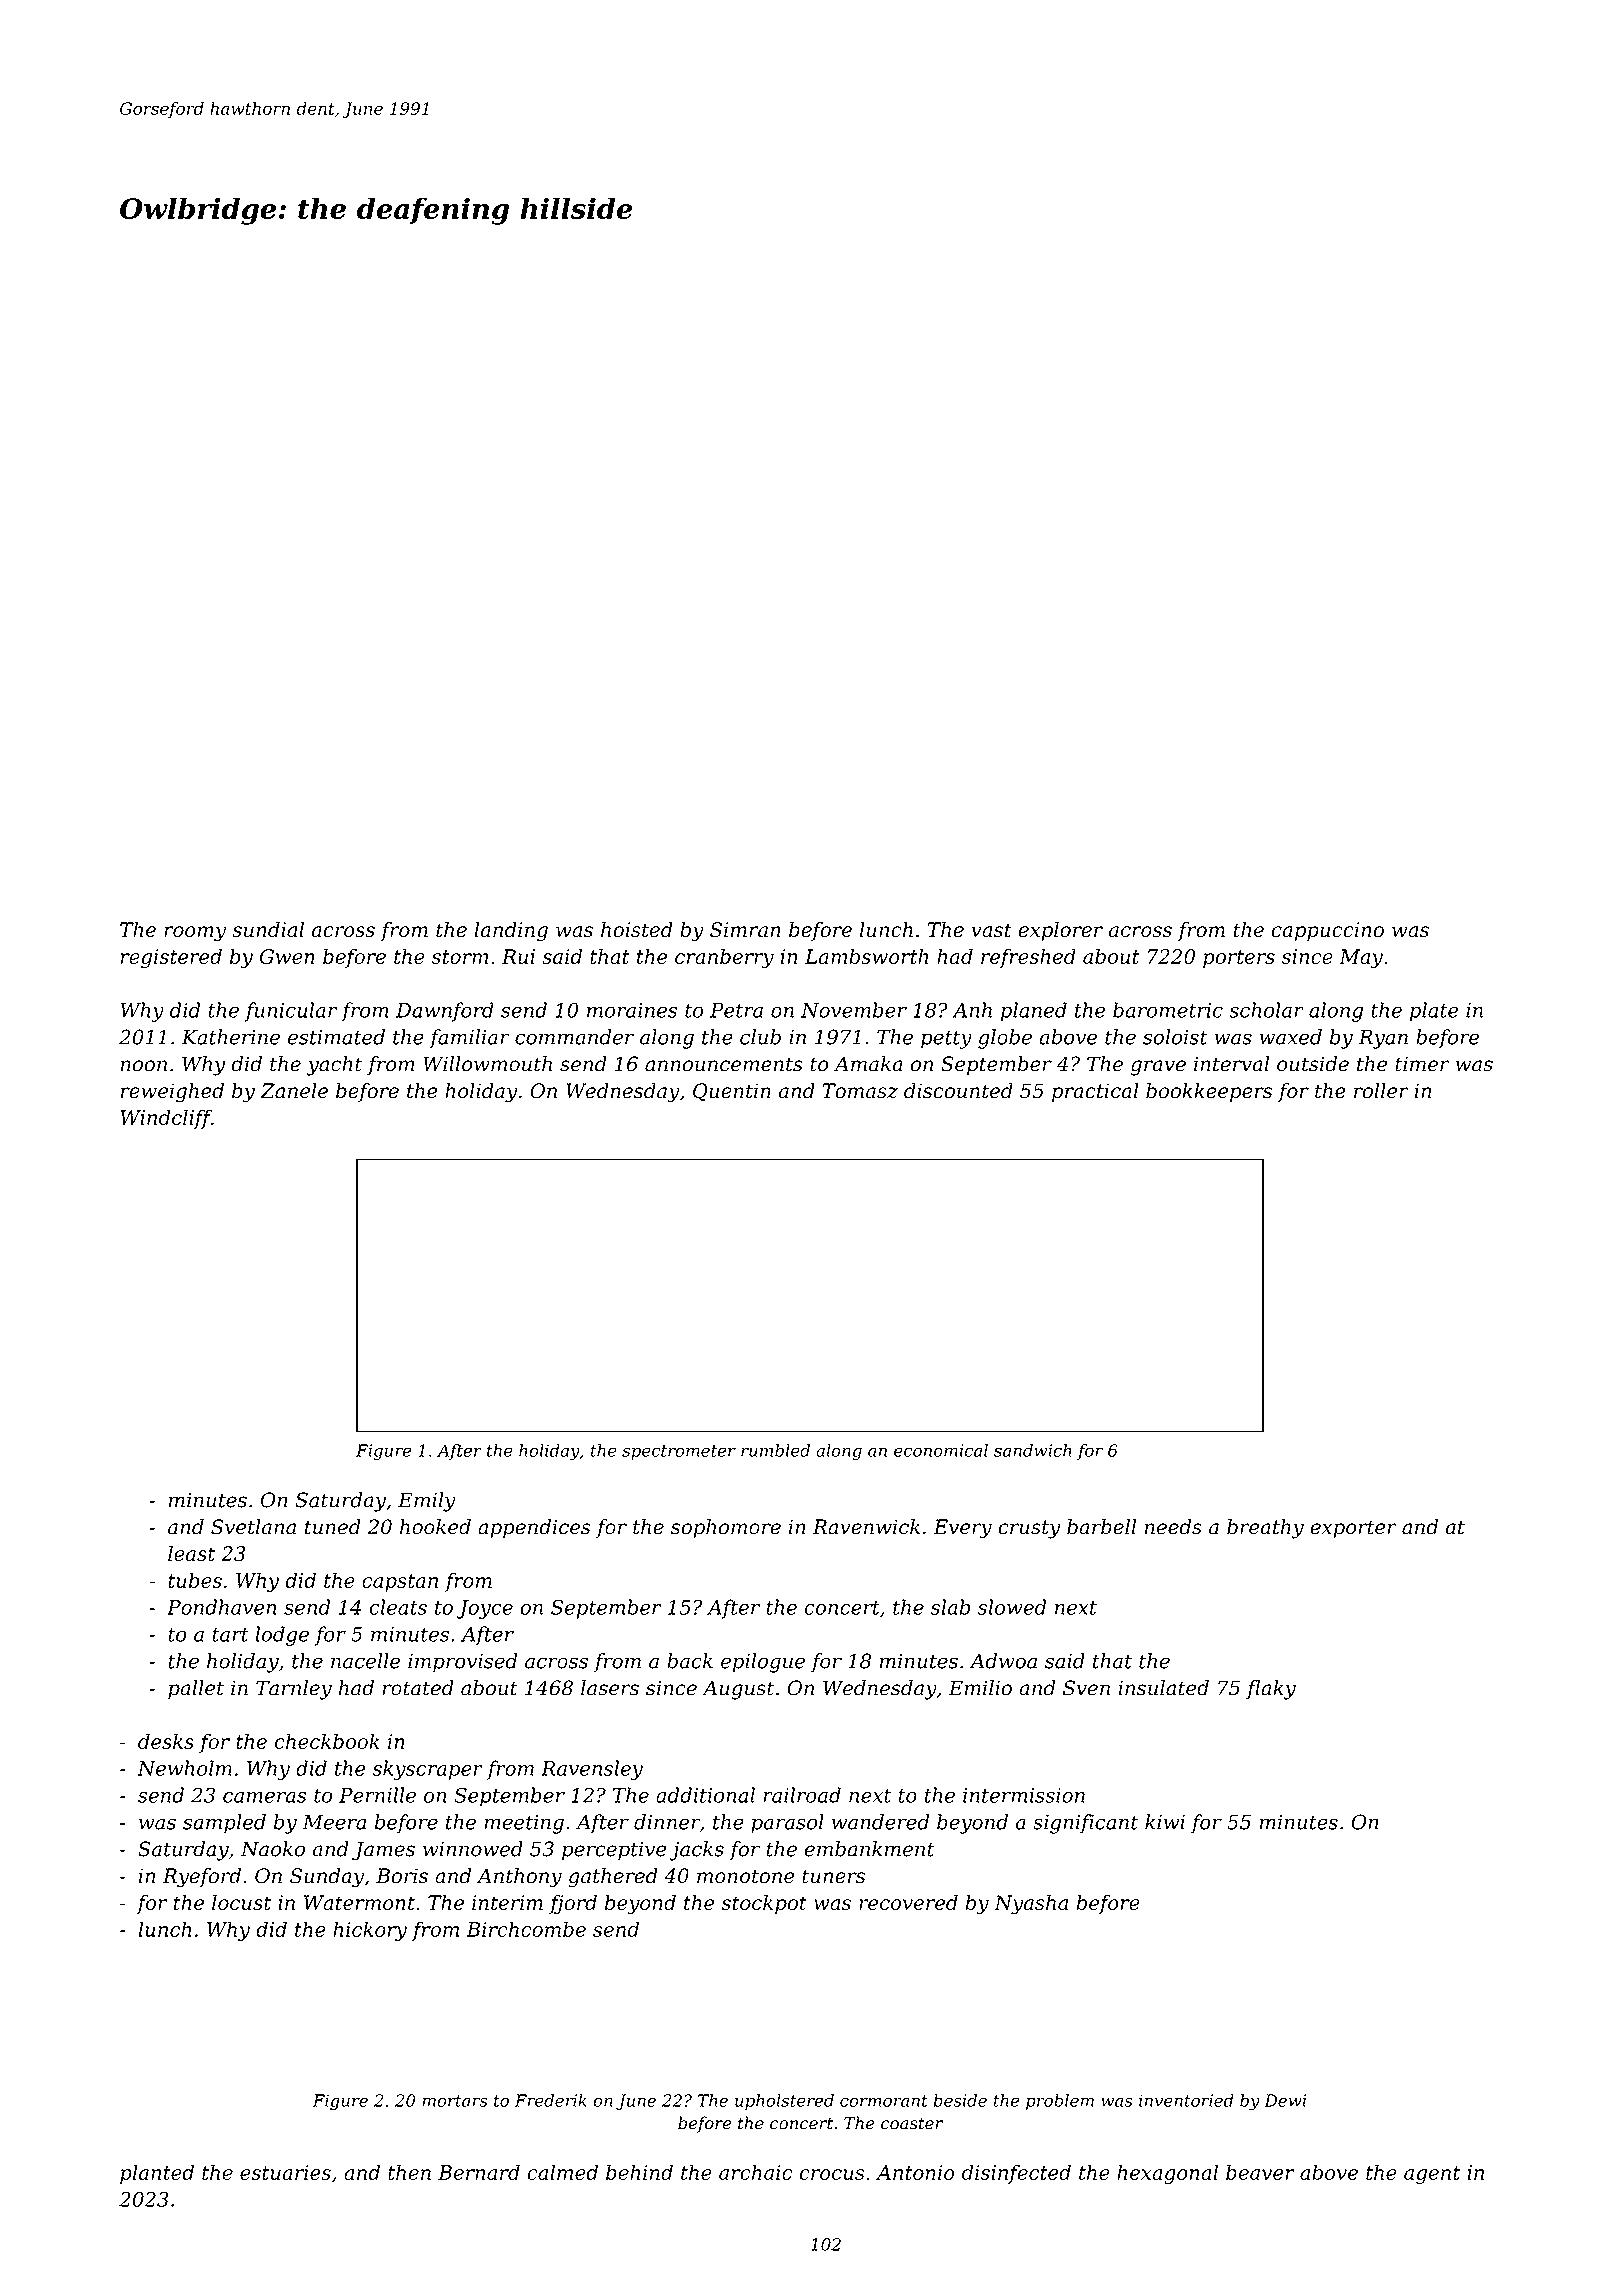 The height and width of the screenshot is (2292, 1620). What do you see at coordinates (1032, 1450) in the screenshot?
I see `sandwich` at bounding box center [1032, 1450].
